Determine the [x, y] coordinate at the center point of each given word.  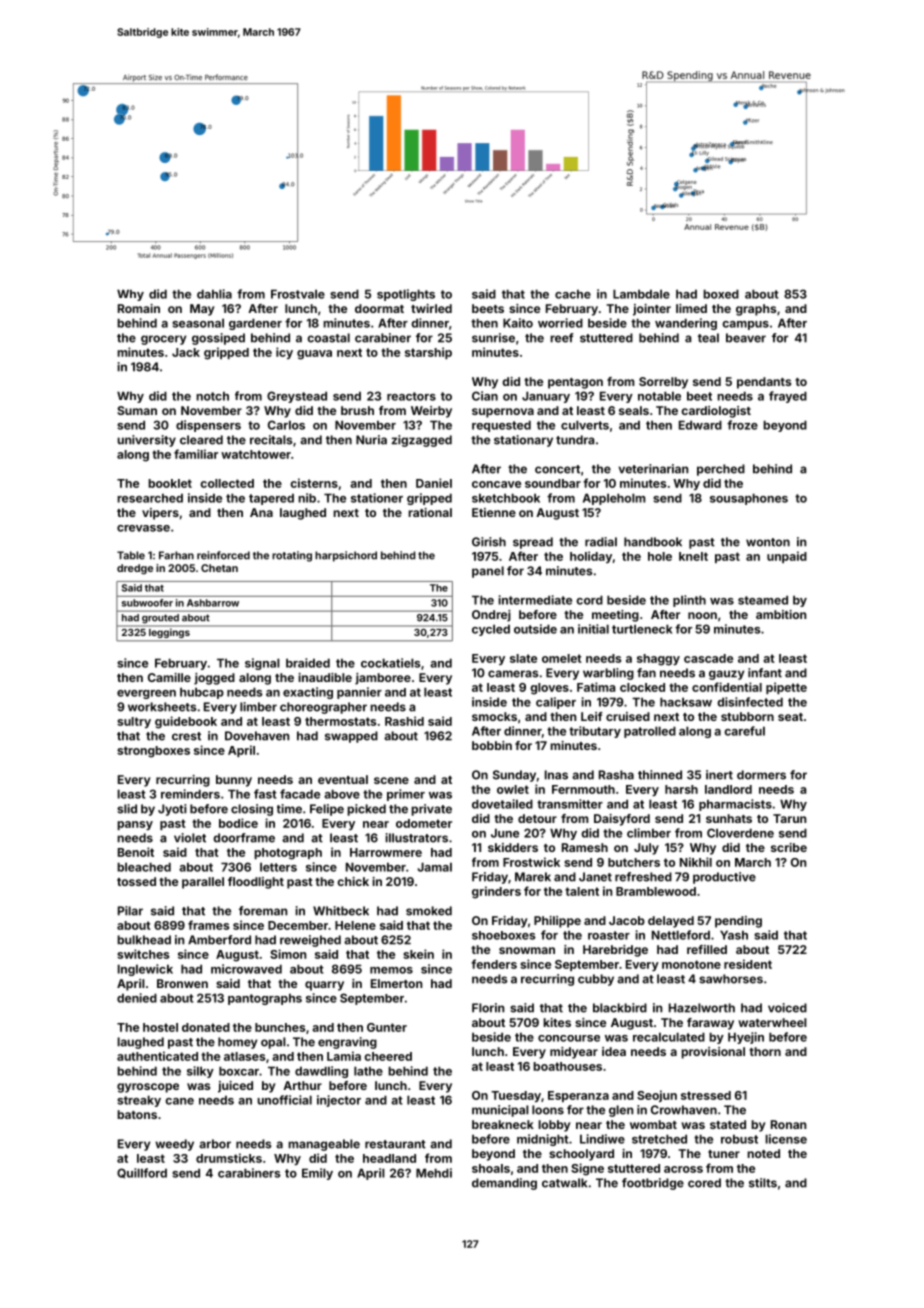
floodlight [256, 883]
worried [560, 323]
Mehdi [434, 1173]
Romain [139, 308]
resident [748, 964]
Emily [317, 1174]
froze [742, 425]
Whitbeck [341, 911]
